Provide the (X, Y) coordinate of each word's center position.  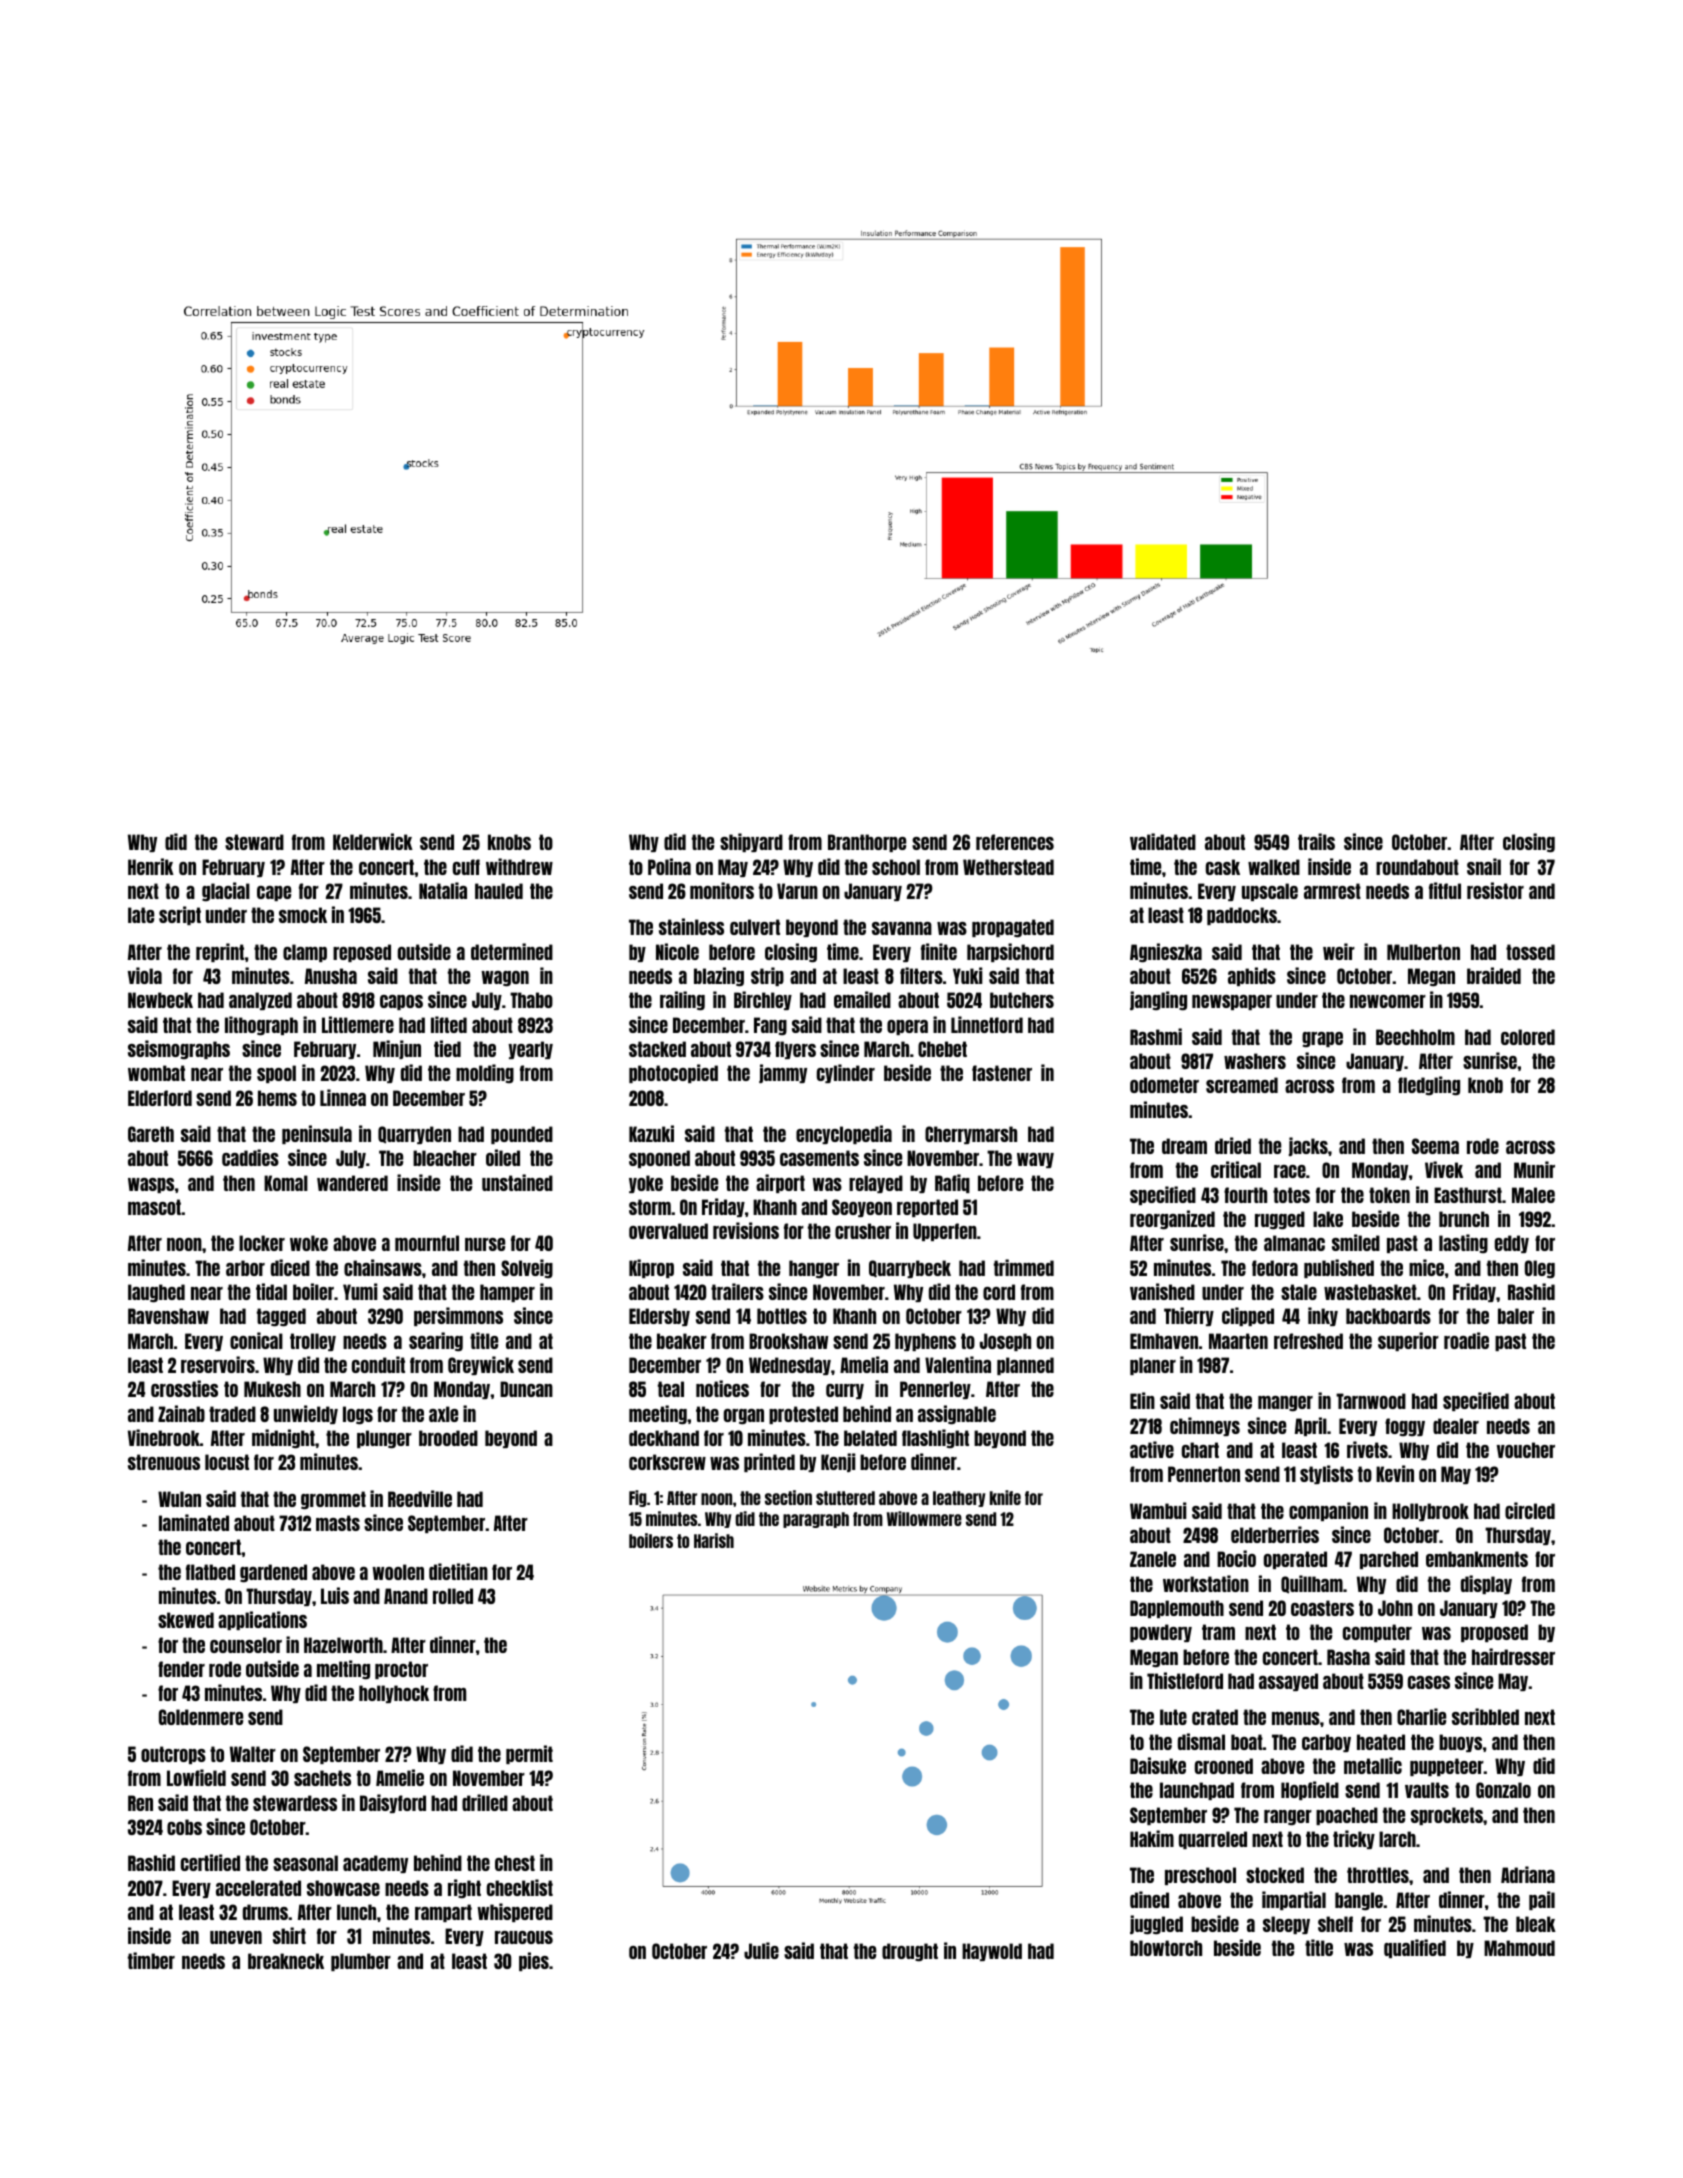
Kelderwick (373, 841)
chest (515, 1863)
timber (151, 1960)
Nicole (677, 951)
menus (1296, 1718)
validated (1163, 841)
